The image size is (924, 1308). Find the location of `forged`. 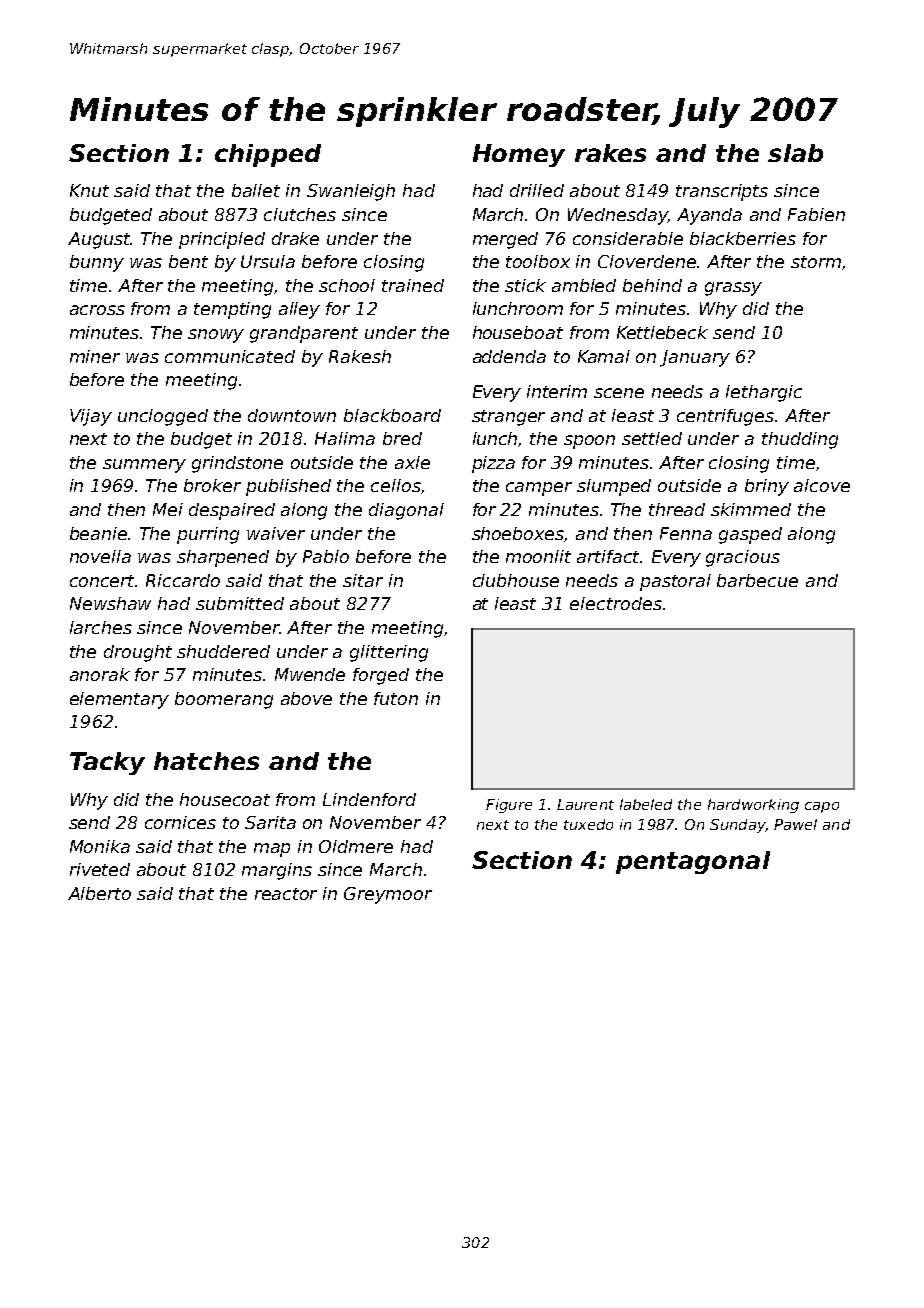

forged is located at coordinates (381, 676).
